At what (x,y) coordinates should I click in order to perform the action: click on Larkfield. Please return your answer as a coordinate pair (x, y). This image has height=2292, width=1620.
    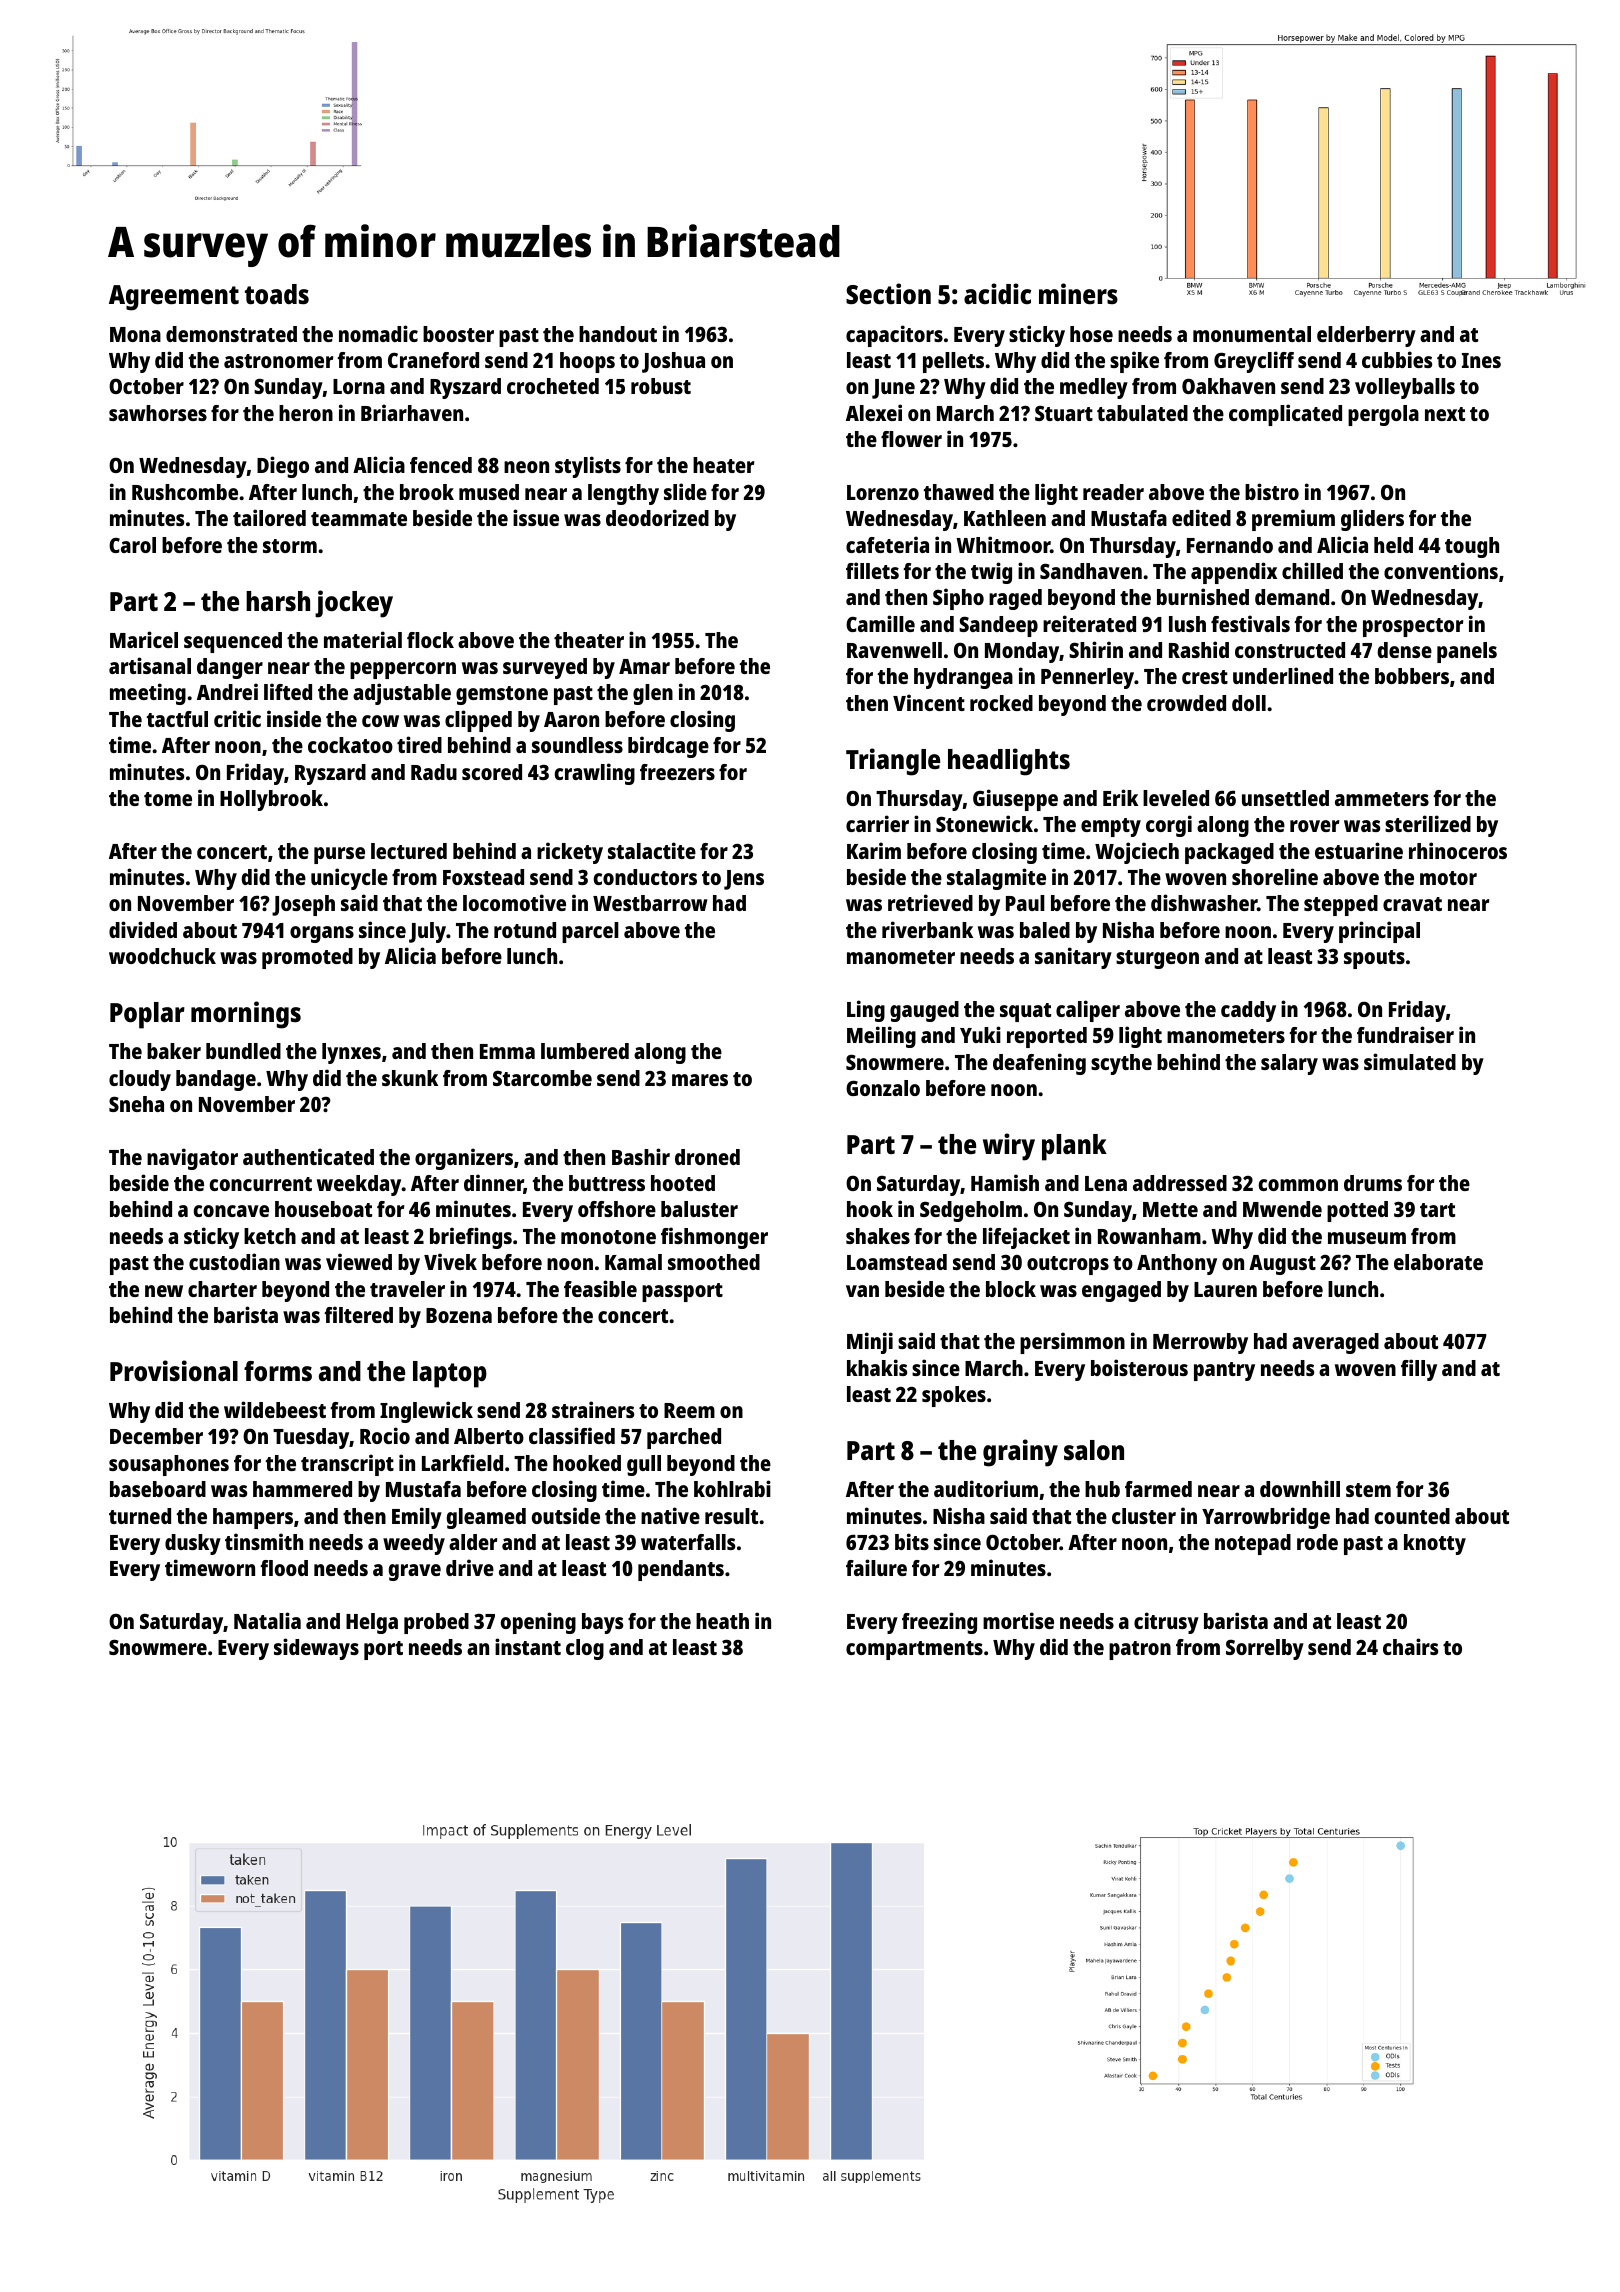
    Looking at the image, I should click on (462, 1462).
